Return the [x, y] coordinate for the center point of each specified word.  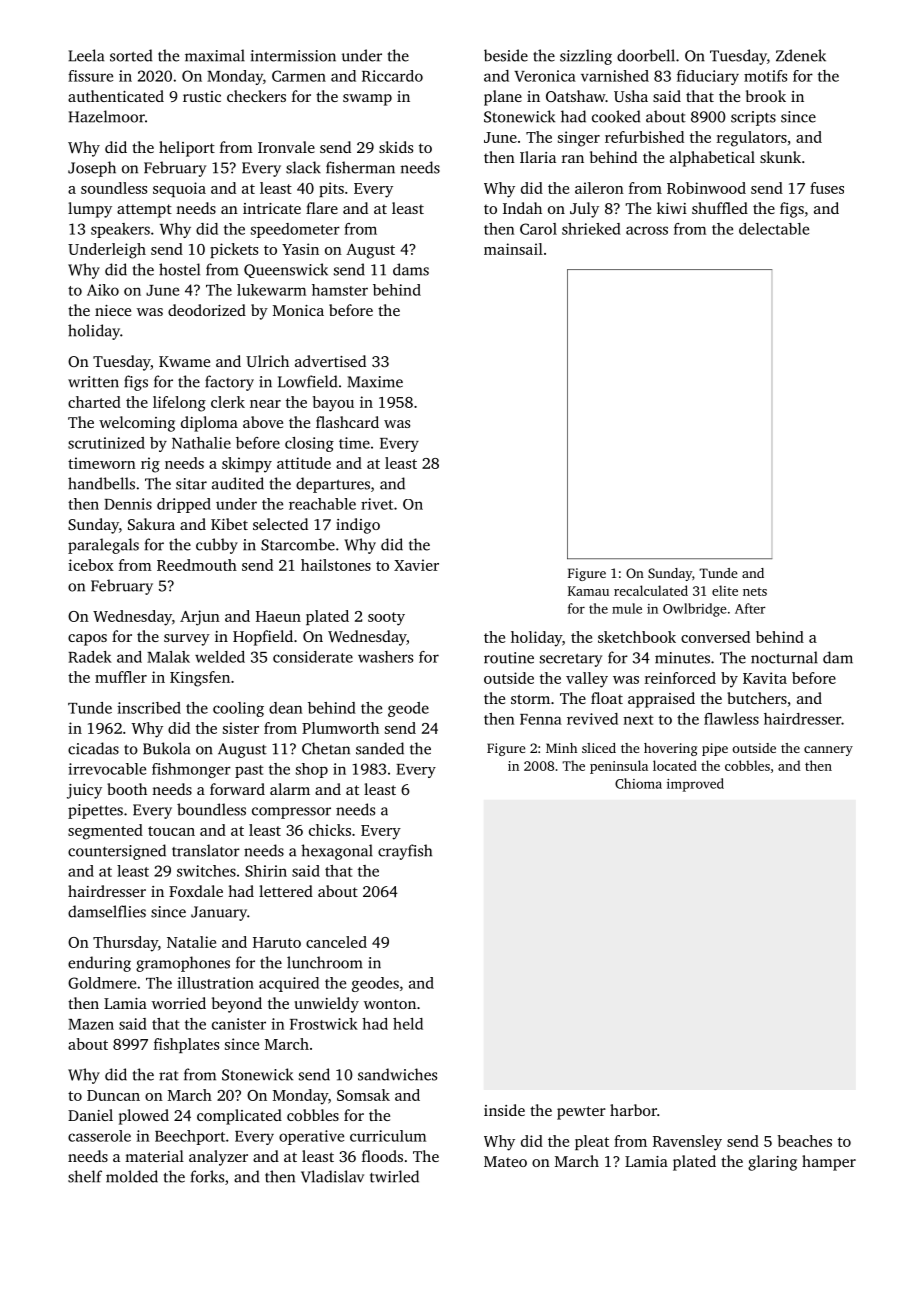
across [647, 230]
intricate [272, 208]
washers [385, 657]
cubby [217, 546]
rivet [377, 504]
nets [755, 591]
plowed [144, 1117]
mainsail [513, 249]
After [750, 608]
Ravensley [687, 1143]
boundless [211, 809]
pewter [581, 1113]
